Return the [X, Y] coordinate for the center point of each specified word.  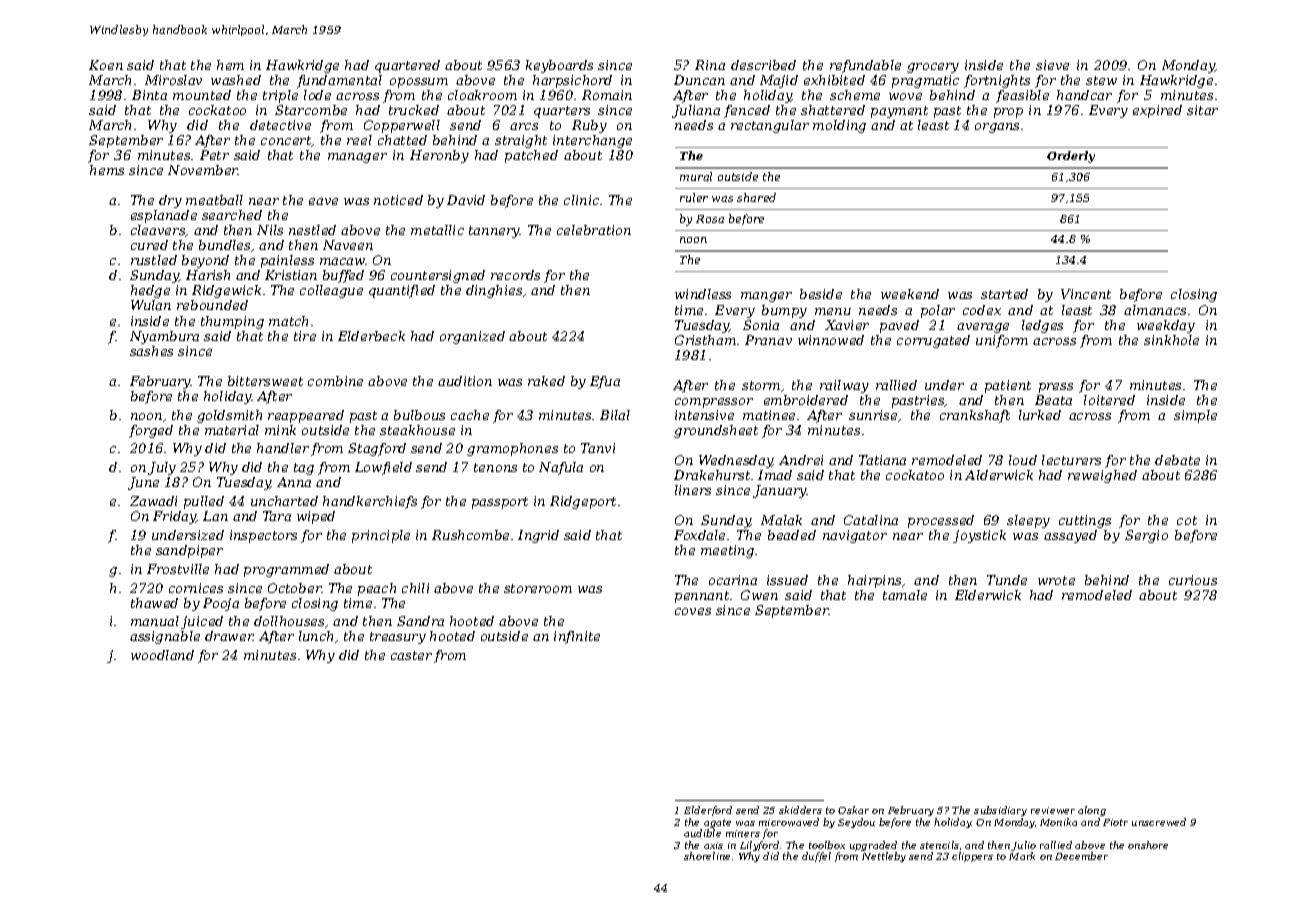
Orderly [1071, 157]
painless [287, 261]
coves [693, 611]
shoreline [707, 856]
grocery [933, 68]
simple [1195, 416]
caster [411, 655]
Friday [175, 517]
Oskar [853, 810]
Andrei [801, 460]
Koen [106, 65]
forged [151, 431]
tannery [494, 232]
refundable [865, 66]
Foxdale [699, 535]
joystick [979, 536]
